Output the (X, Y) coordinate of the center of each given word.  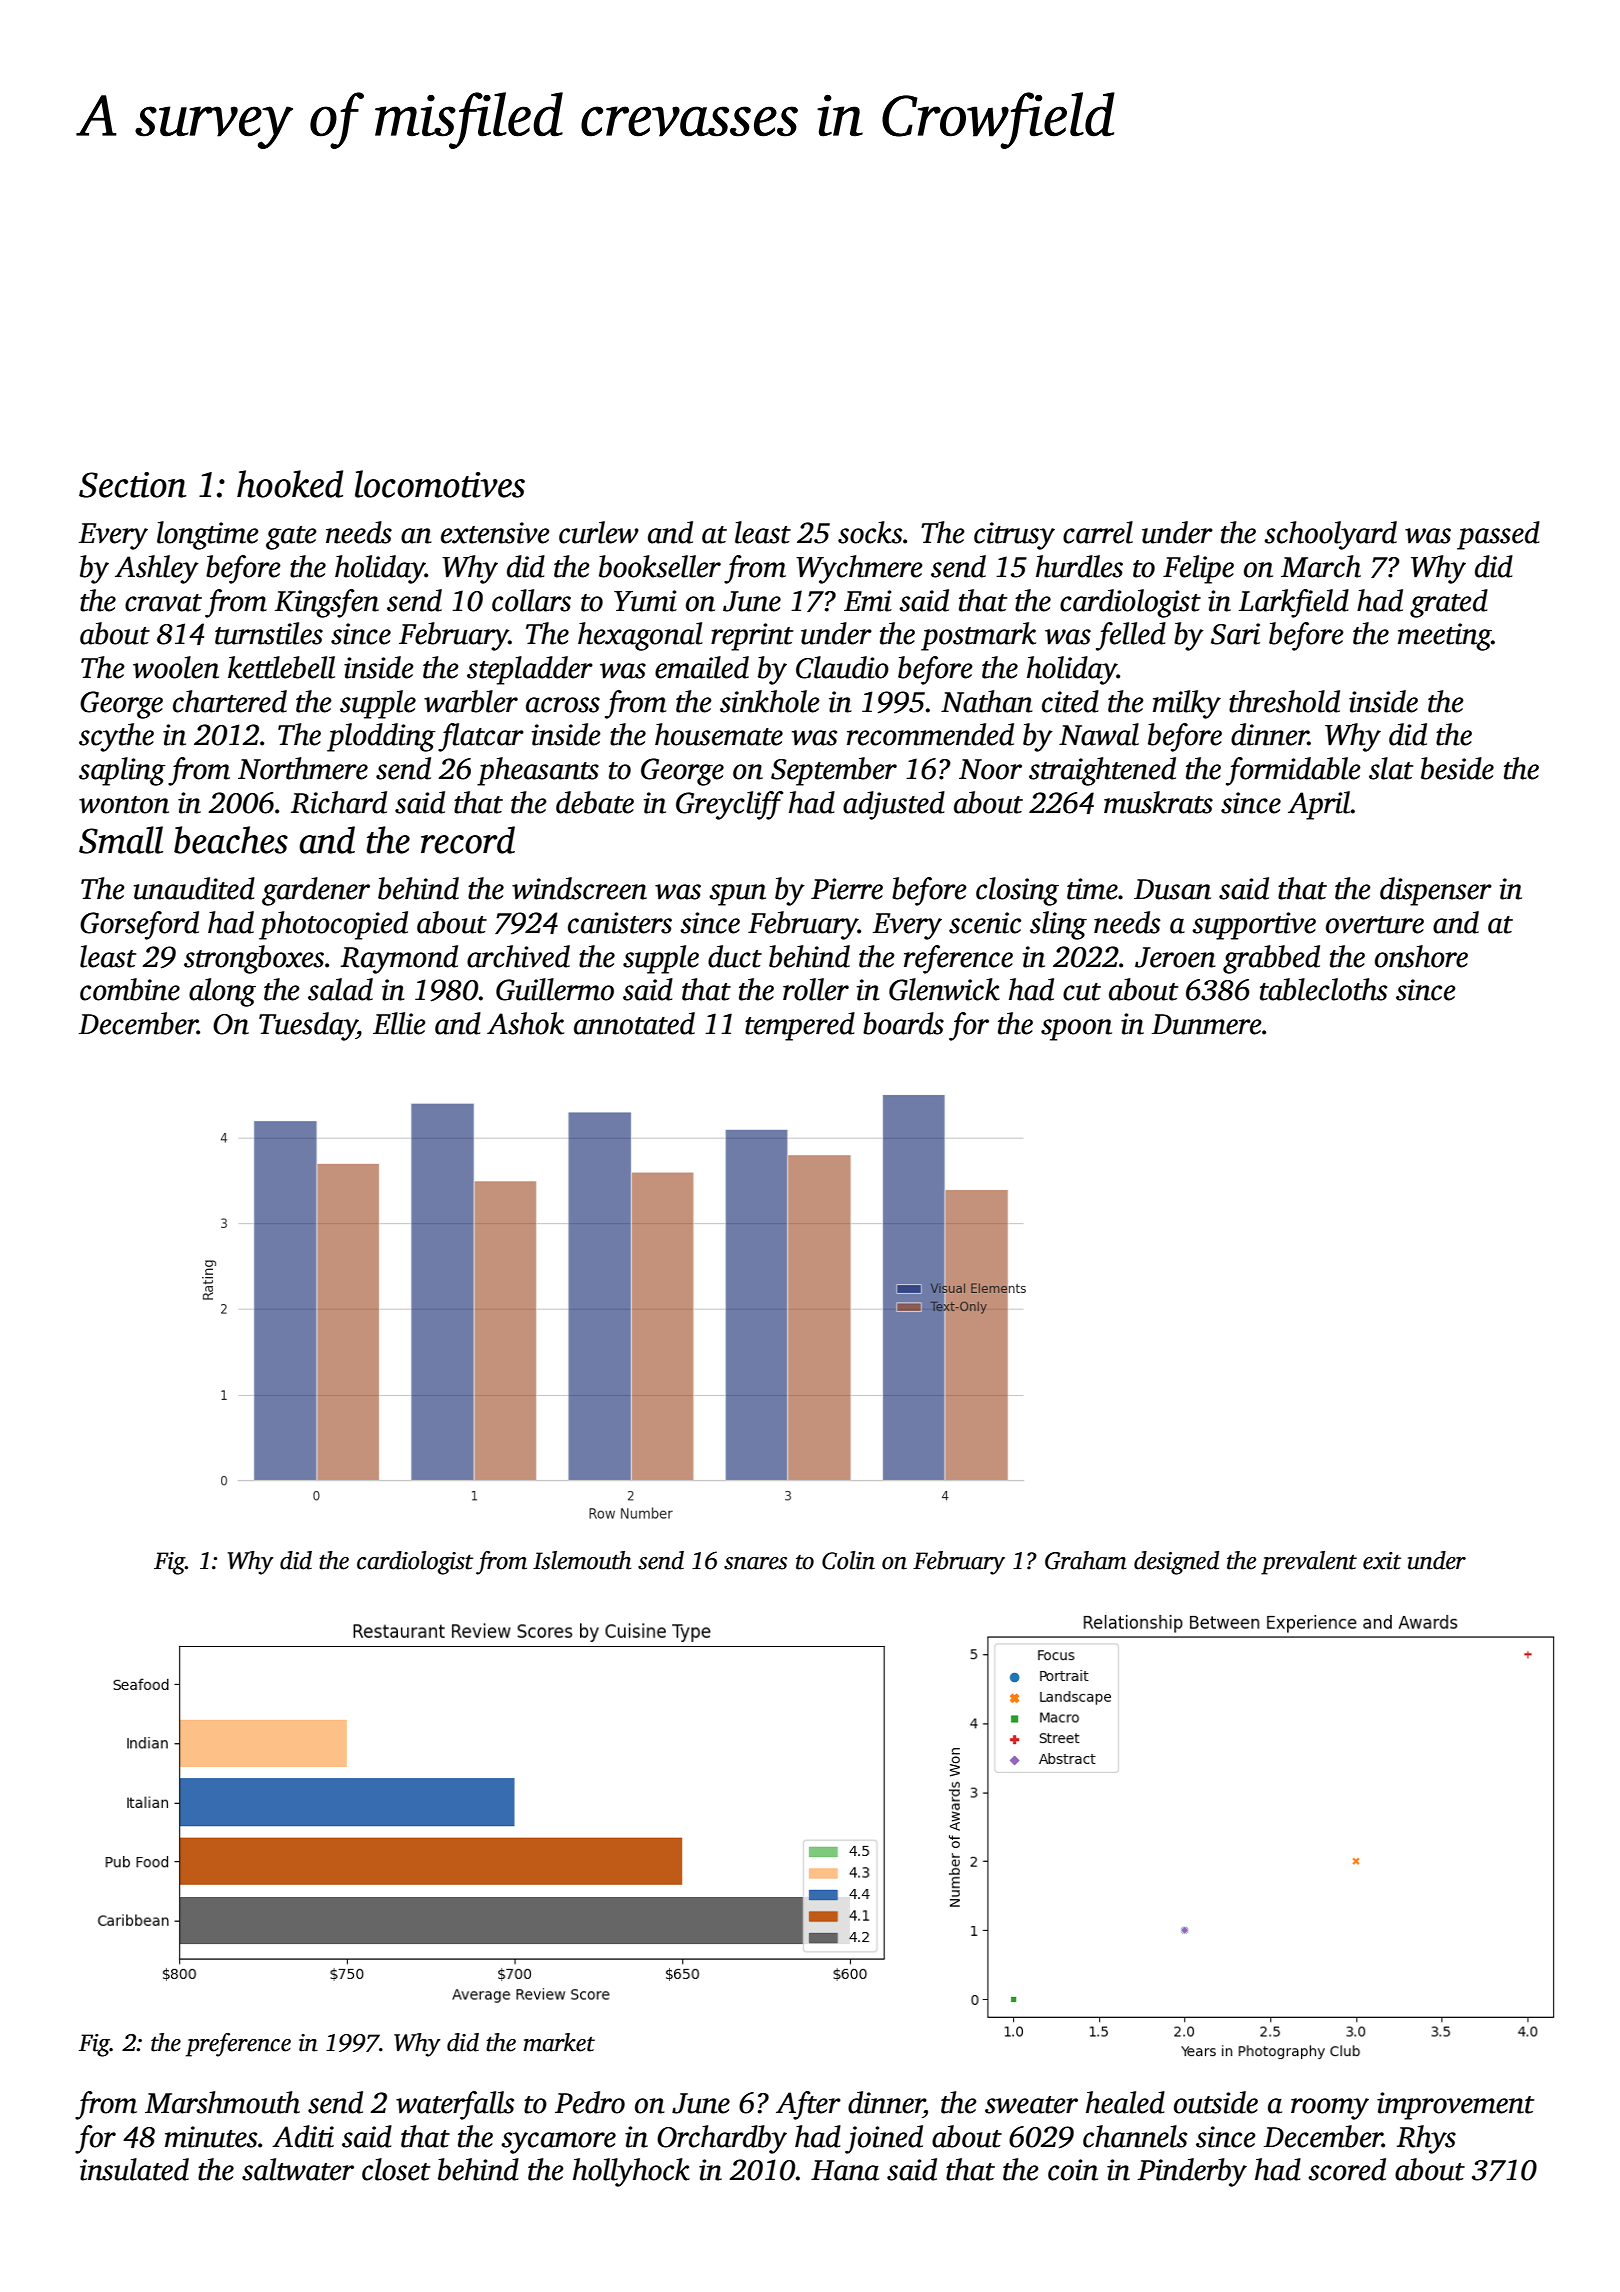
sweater (1031, 2105)
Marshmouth (222, 2102)
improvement (1455, 2106)
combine (130, 989)
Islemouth (582, 1560)
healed (1125, 2102)
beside (1457, 768)
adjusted (894, 805)
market (559, 2042)
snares (755, 1563)
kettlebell (281, 667)
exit (1382, 1561)
